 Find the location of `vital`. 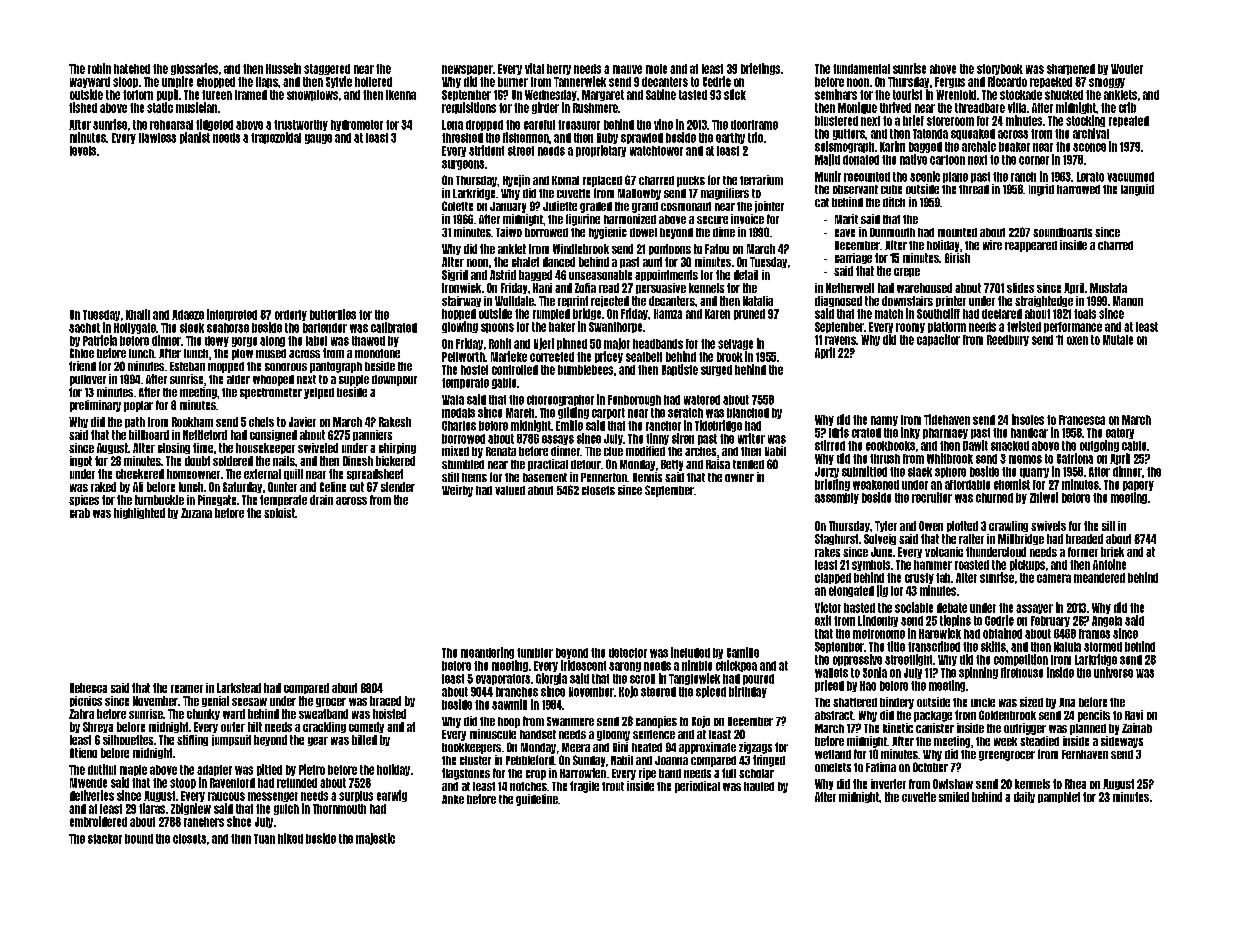

vital is located at coordinates (534, 68).
